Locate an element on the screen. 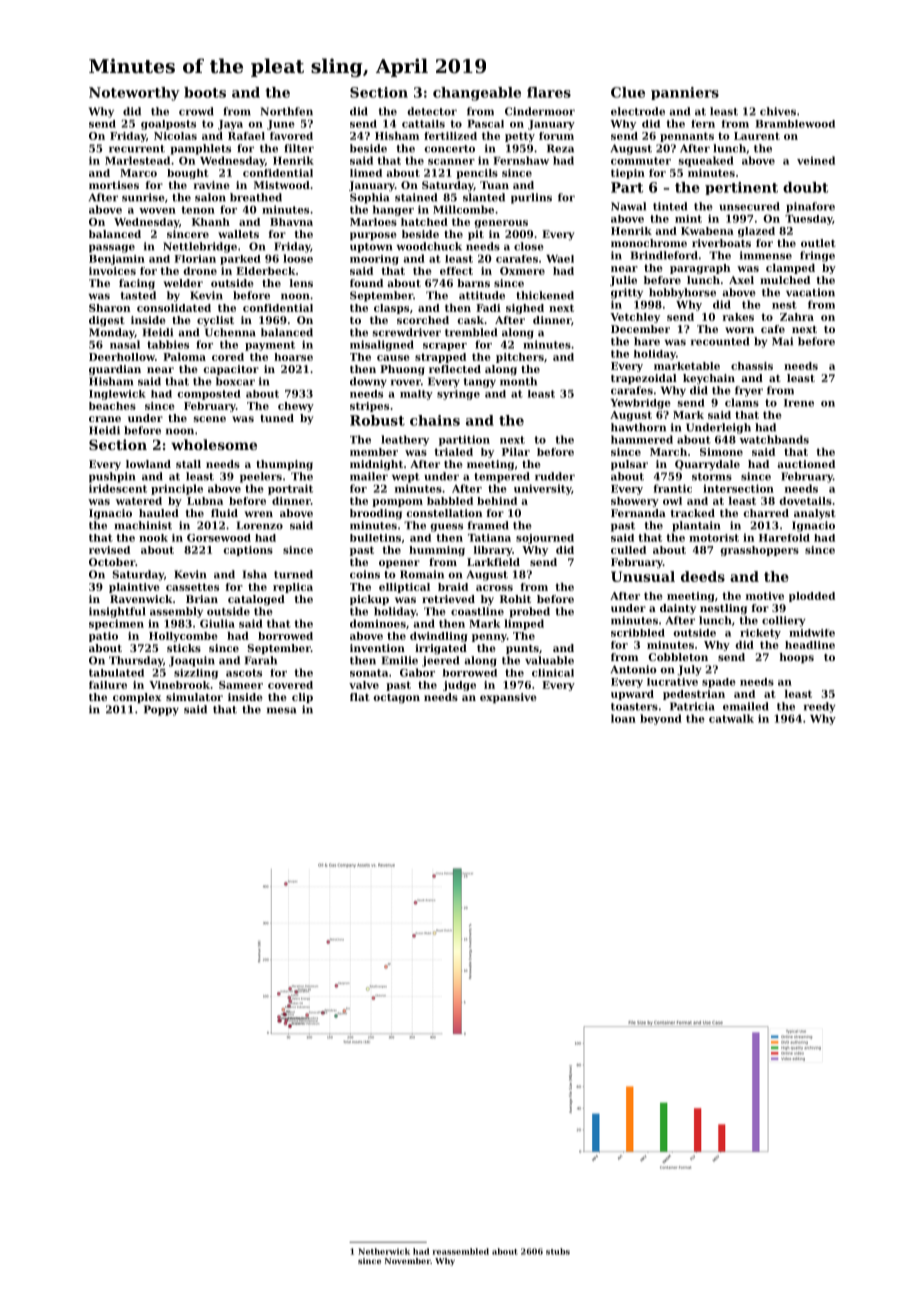 This screenshot has height=1308, width=924. flares is located at coordinates (549, 92).
